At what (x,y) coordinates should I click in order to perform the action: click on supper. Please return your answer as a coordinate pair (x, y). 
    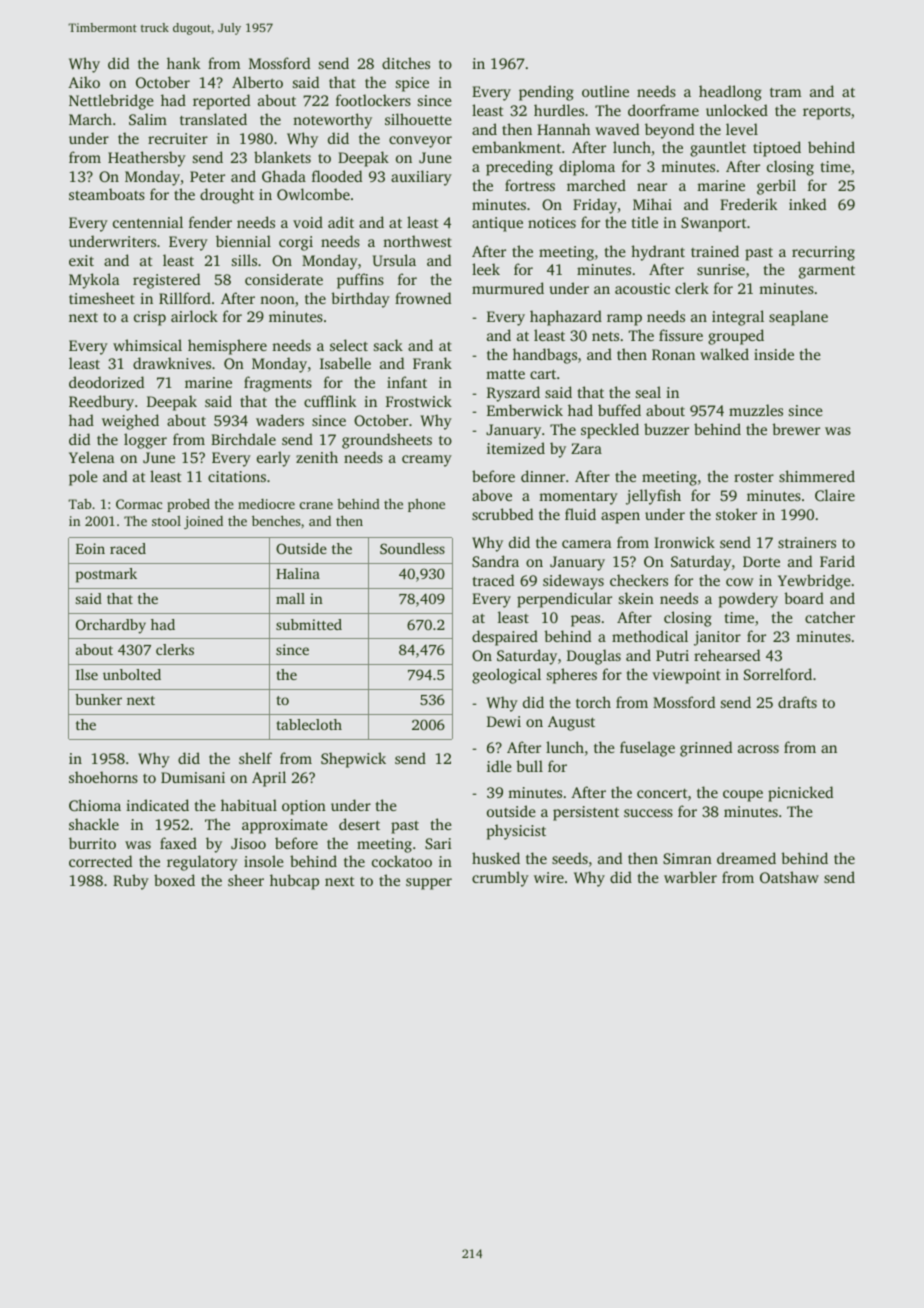
    Looking at the image, I should click on (429, 884).
